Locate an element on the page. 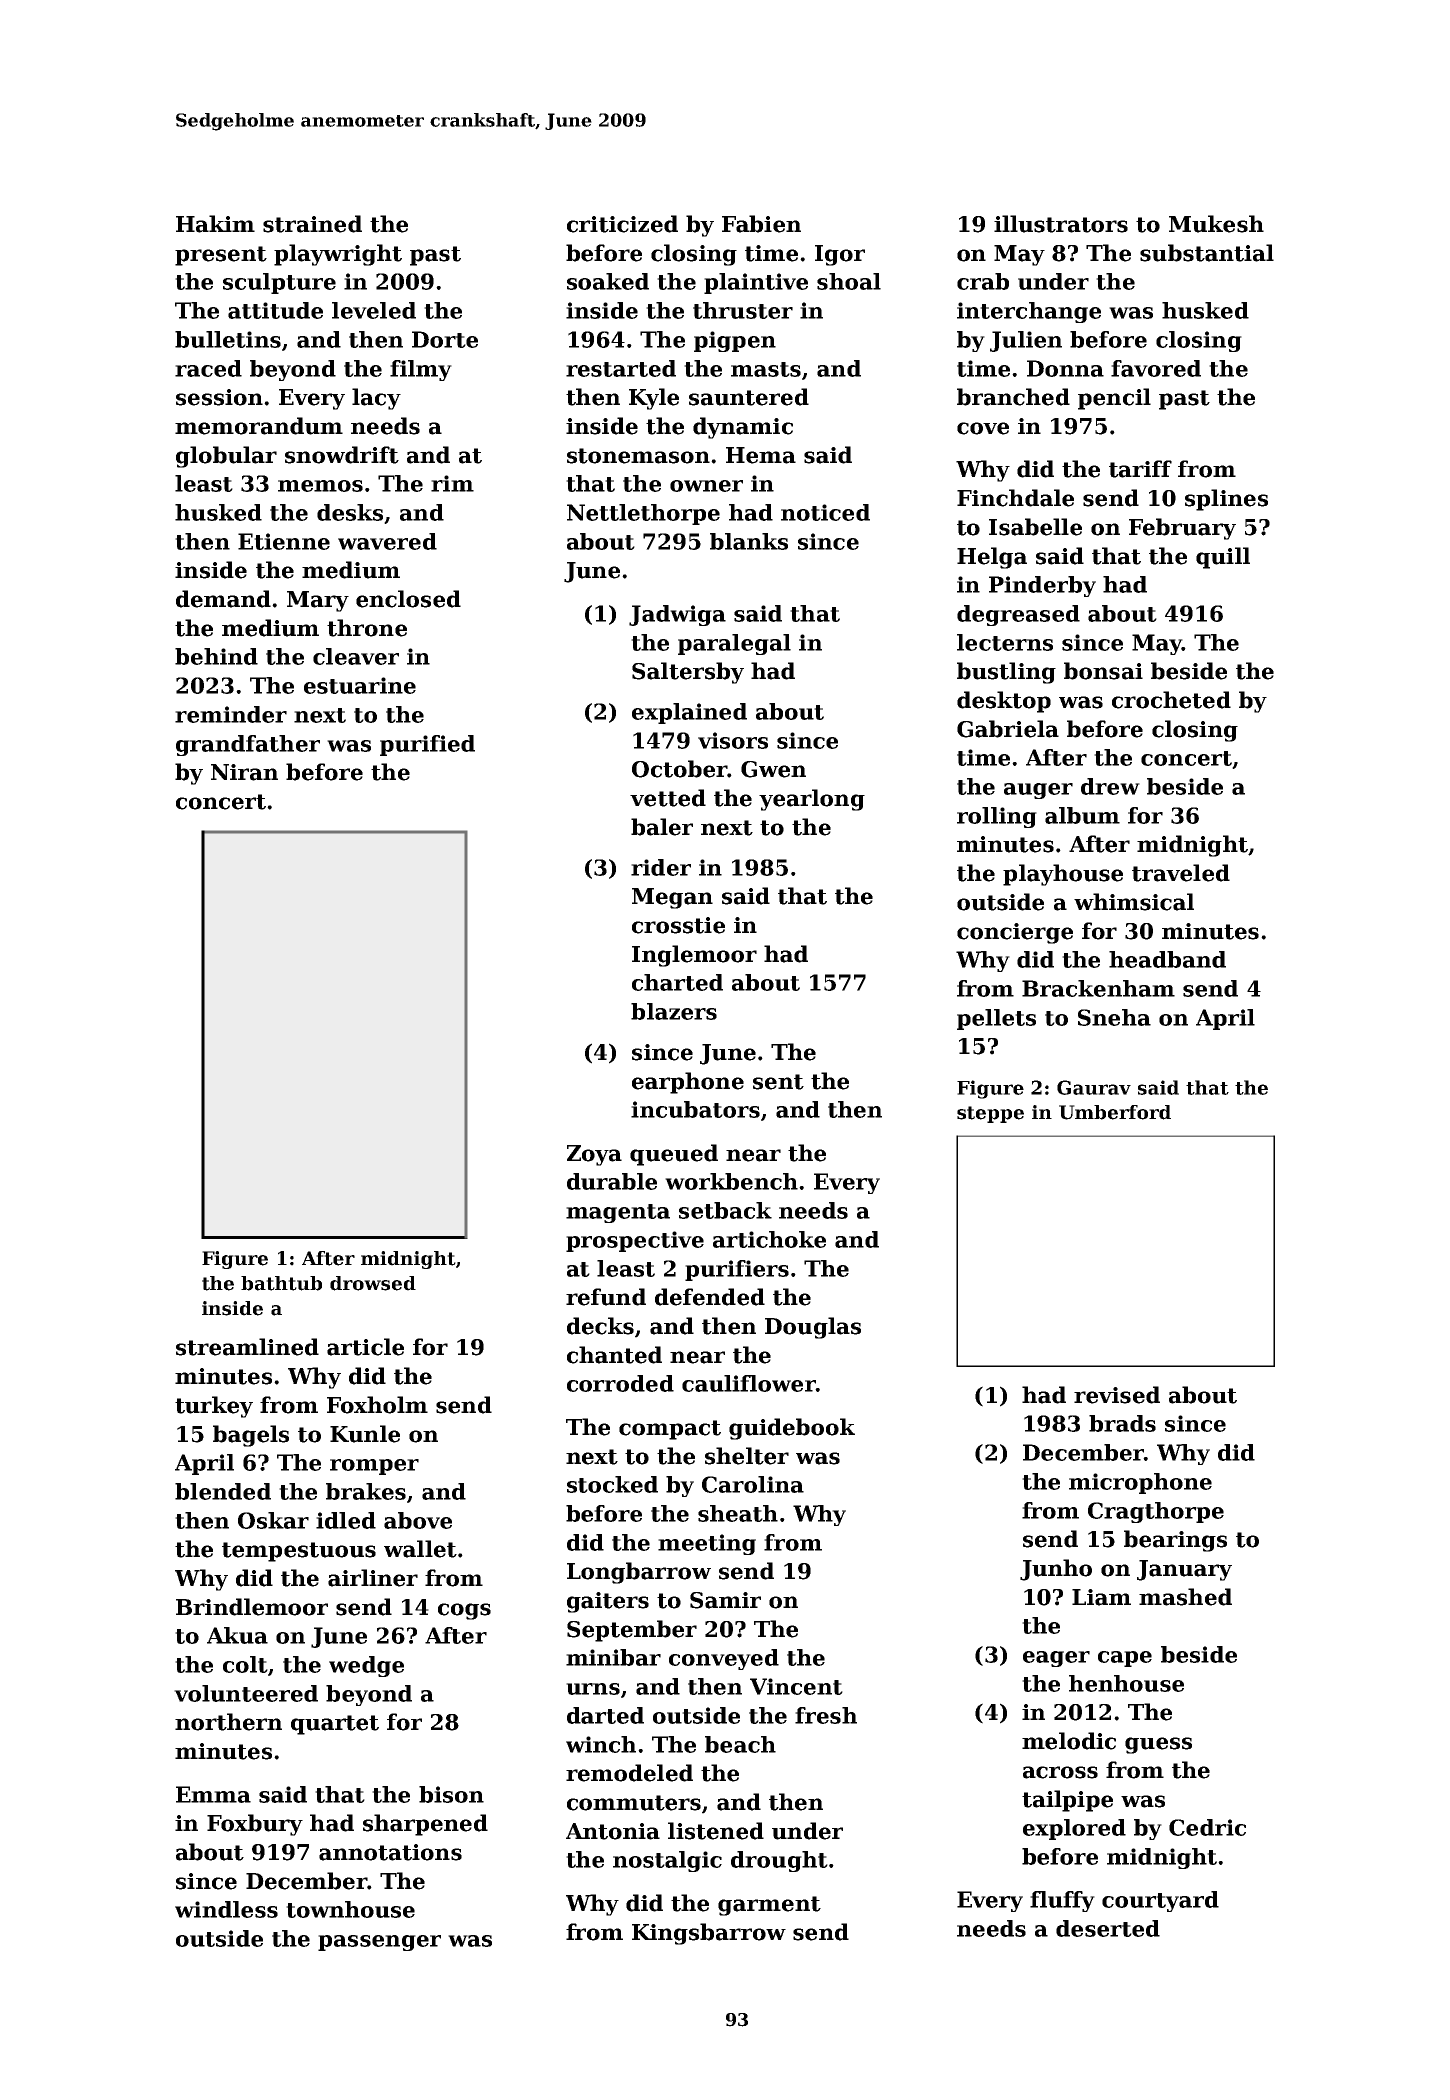 Image resolution: width=1450 pixels, height=2100 pixels. crocheted is located at coordinates (1171, 700).
